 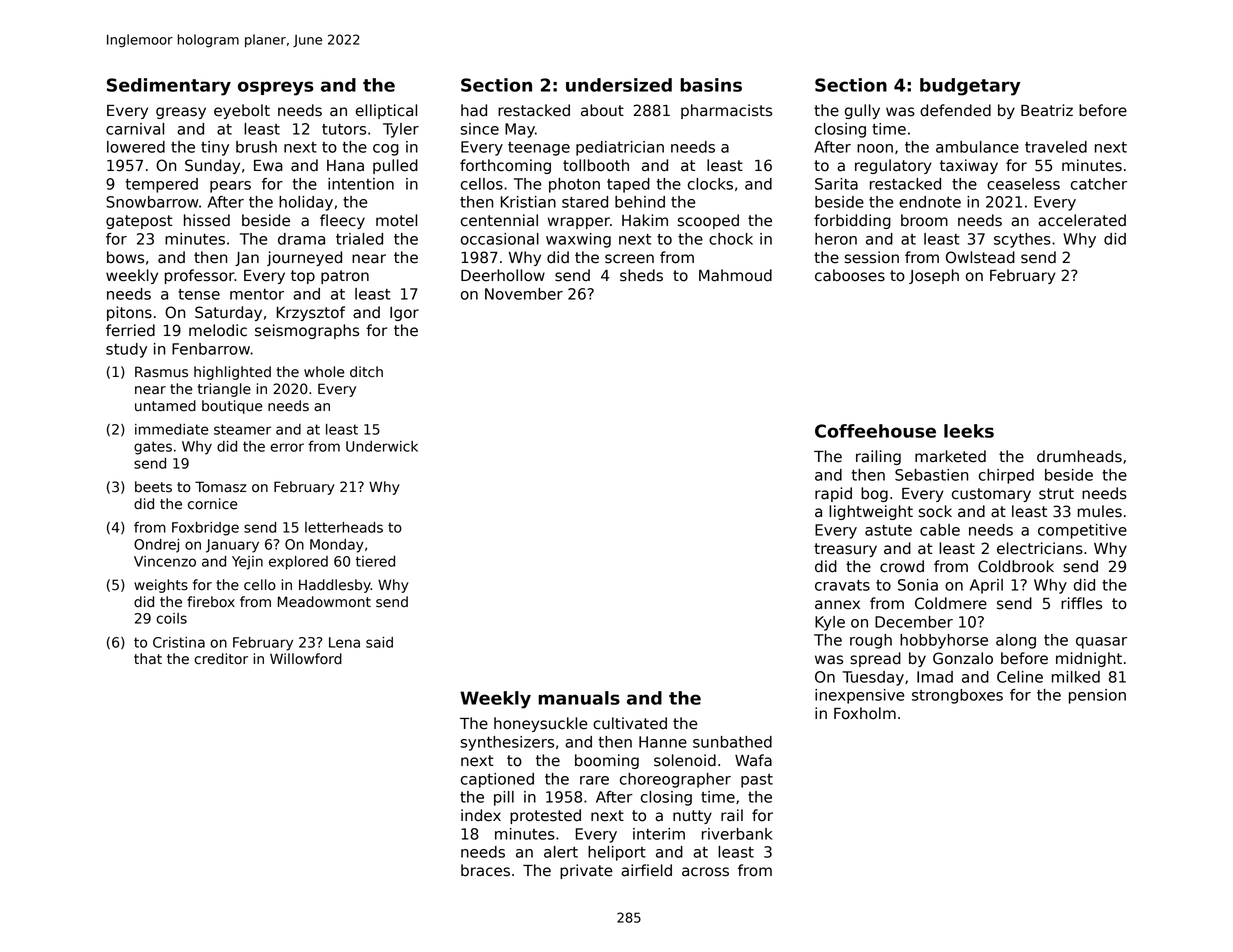 What do you see at coordinates (125, 257) in the screenshot?
I see `bows` at bounding box center [125, 257].
